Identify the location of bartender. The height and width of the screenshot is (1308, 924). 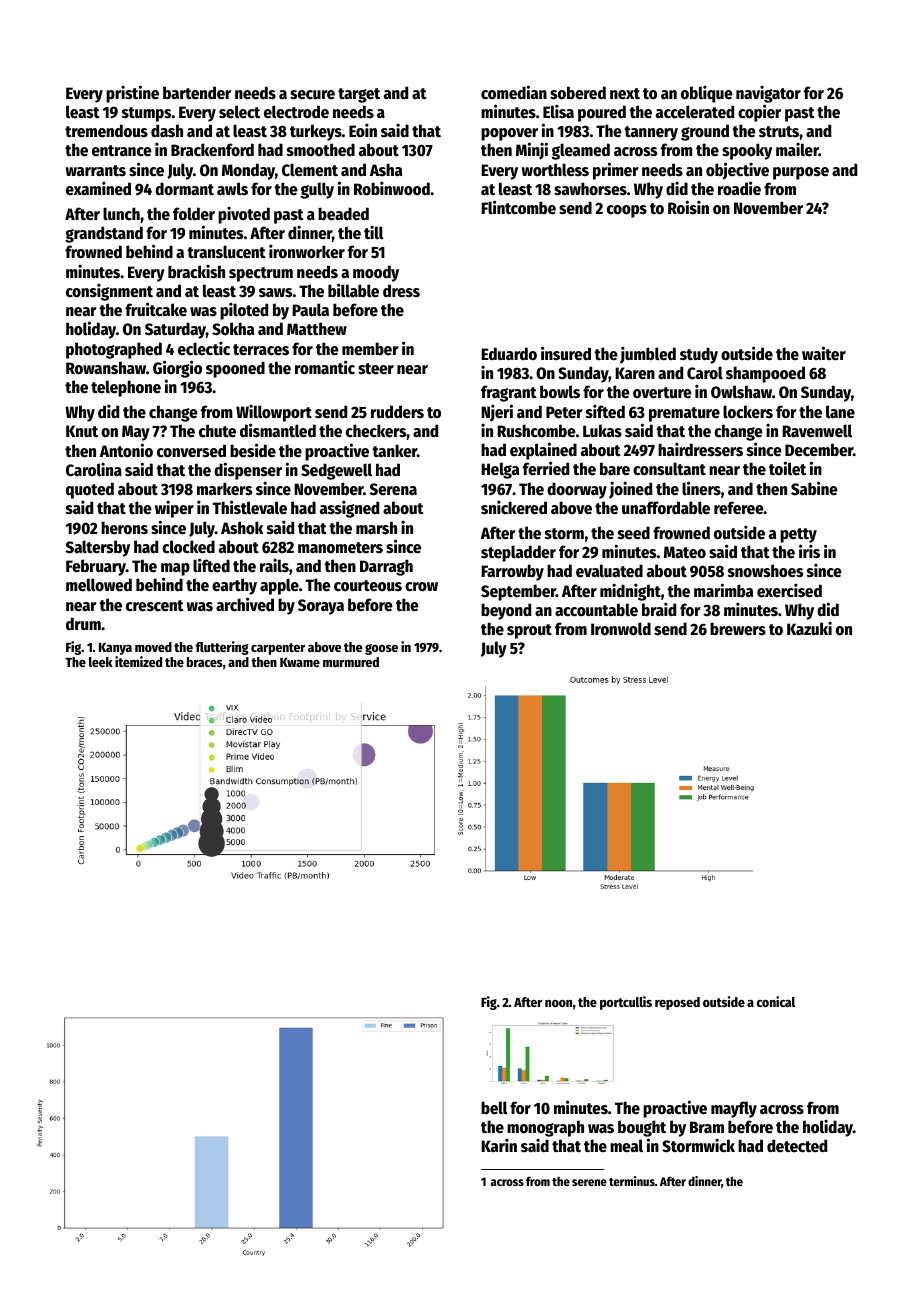
(197, 93).
